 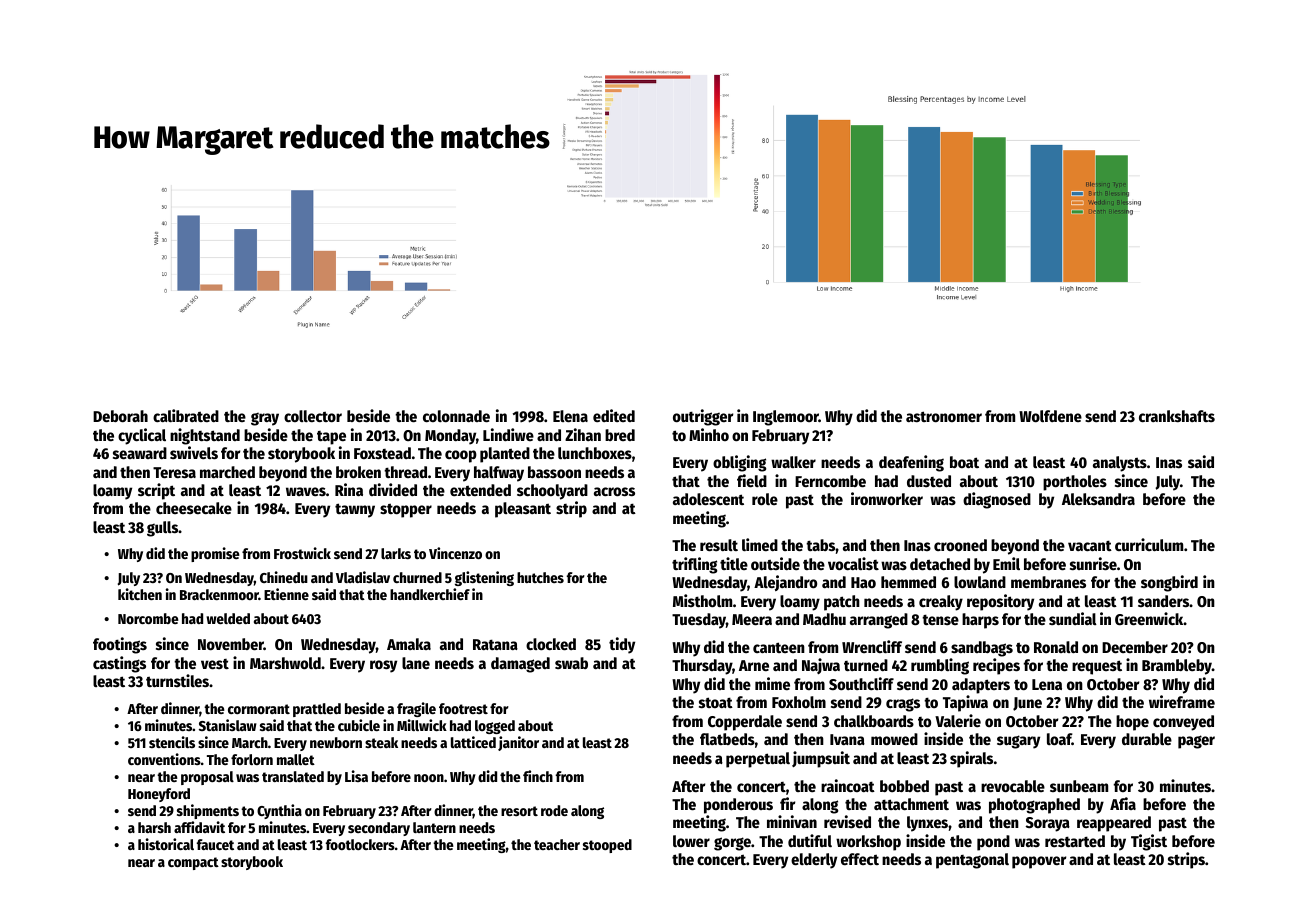 I want to click on Foxholm, so click(x=799, y=702).
